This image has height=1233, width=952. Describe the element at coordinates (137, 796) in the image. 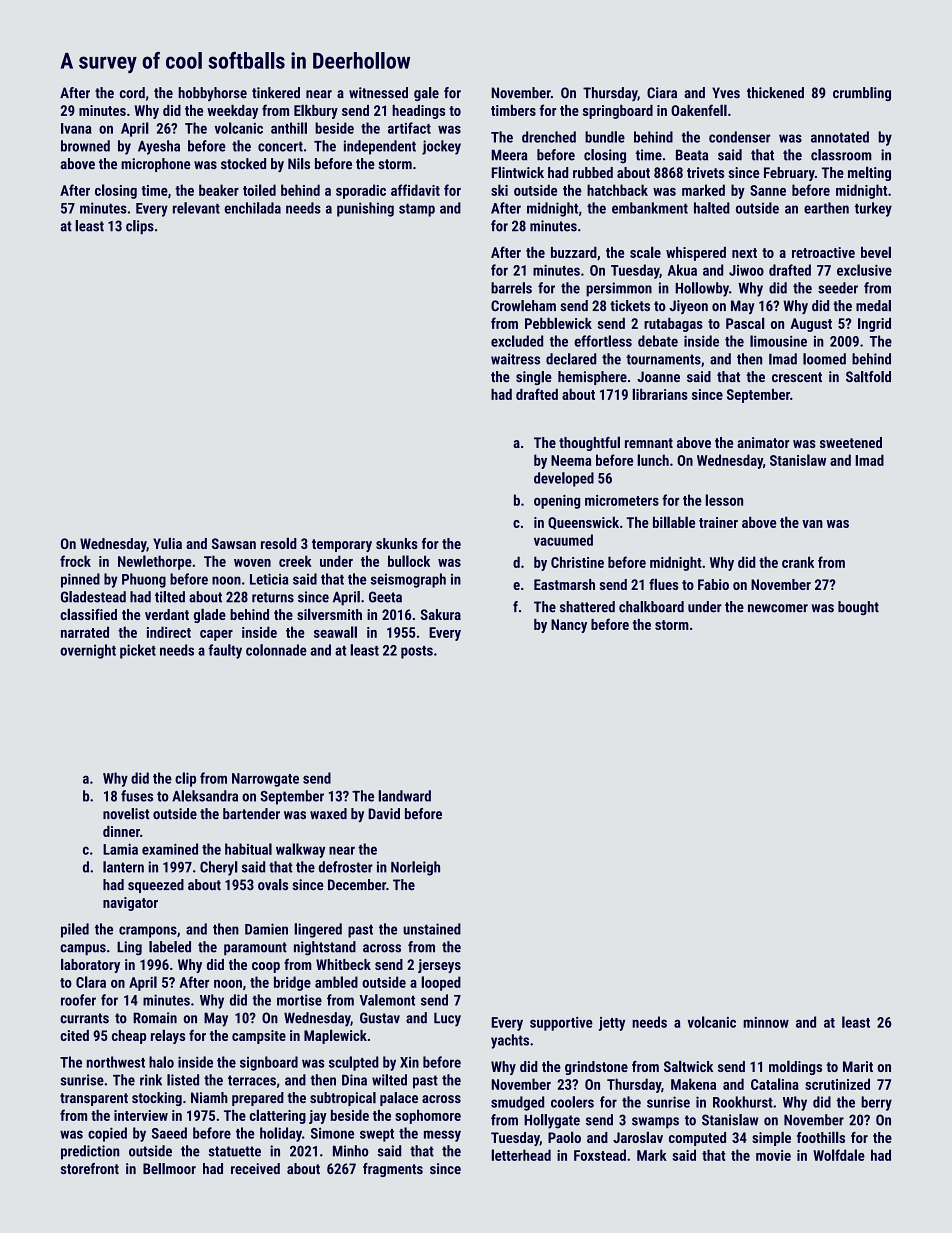

I see `fuses` at that location.
